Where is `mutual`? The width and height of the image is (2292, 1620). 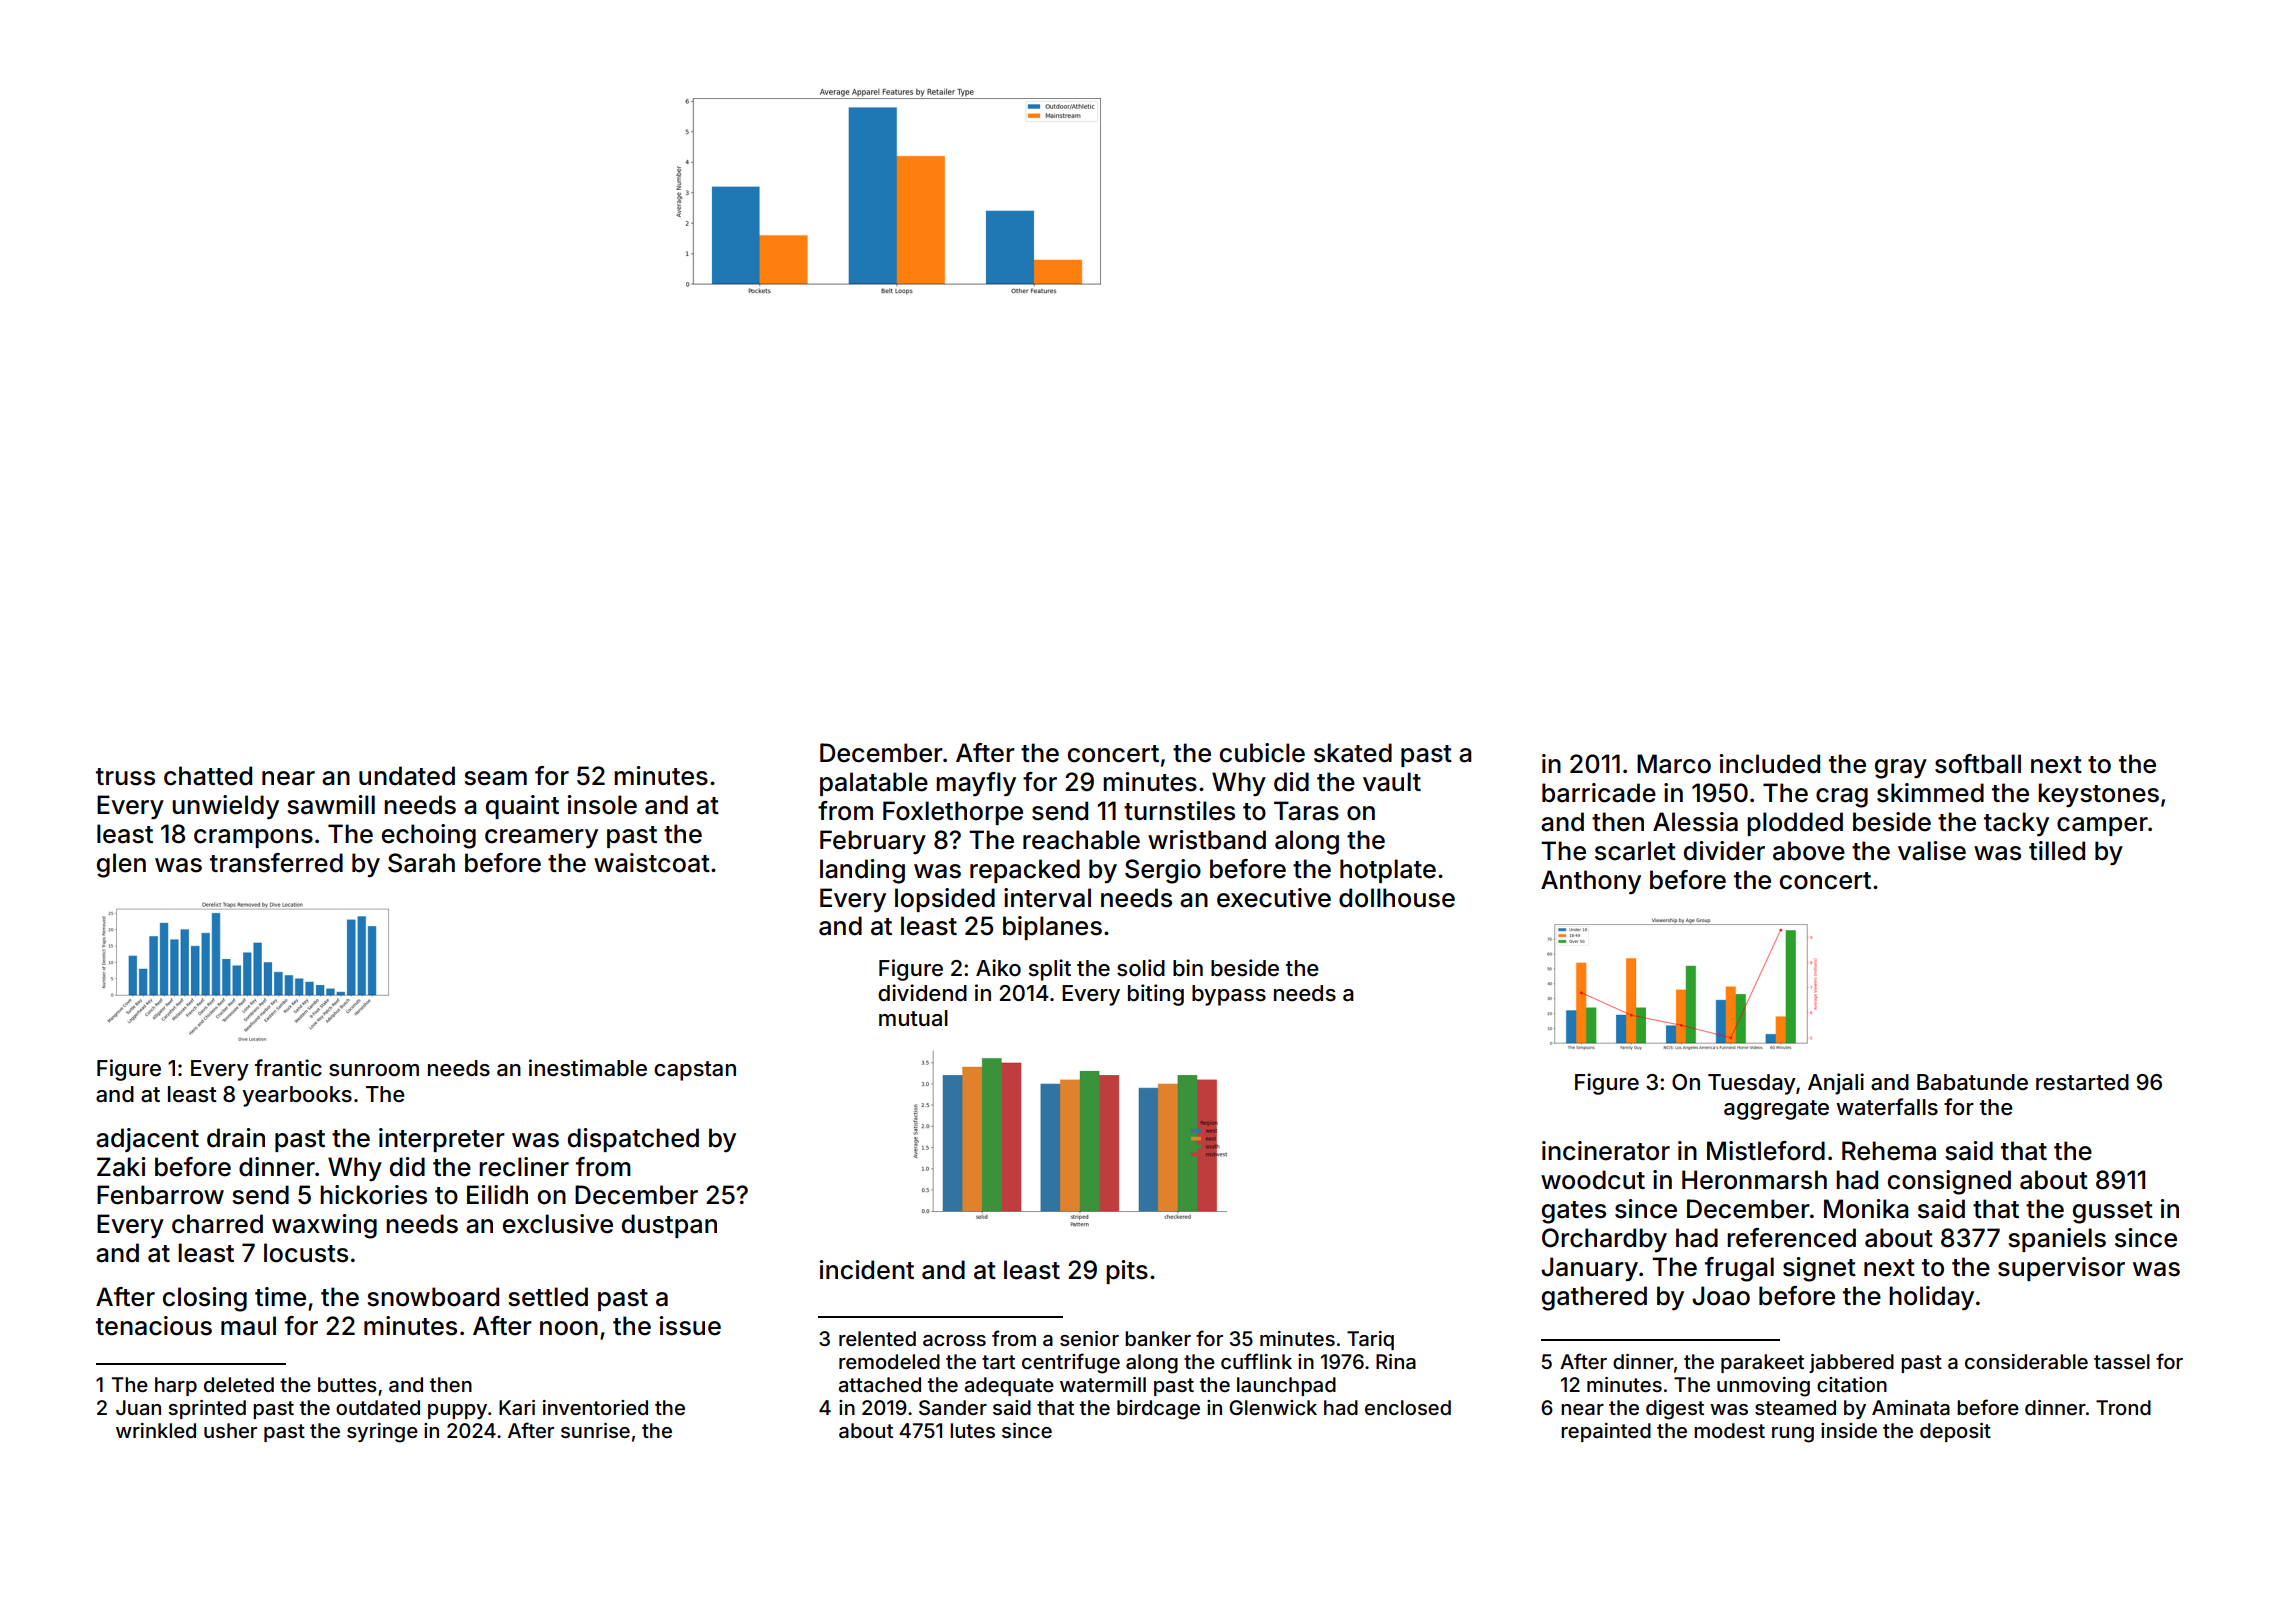 mutual is located at coordinates (913, 1018).
